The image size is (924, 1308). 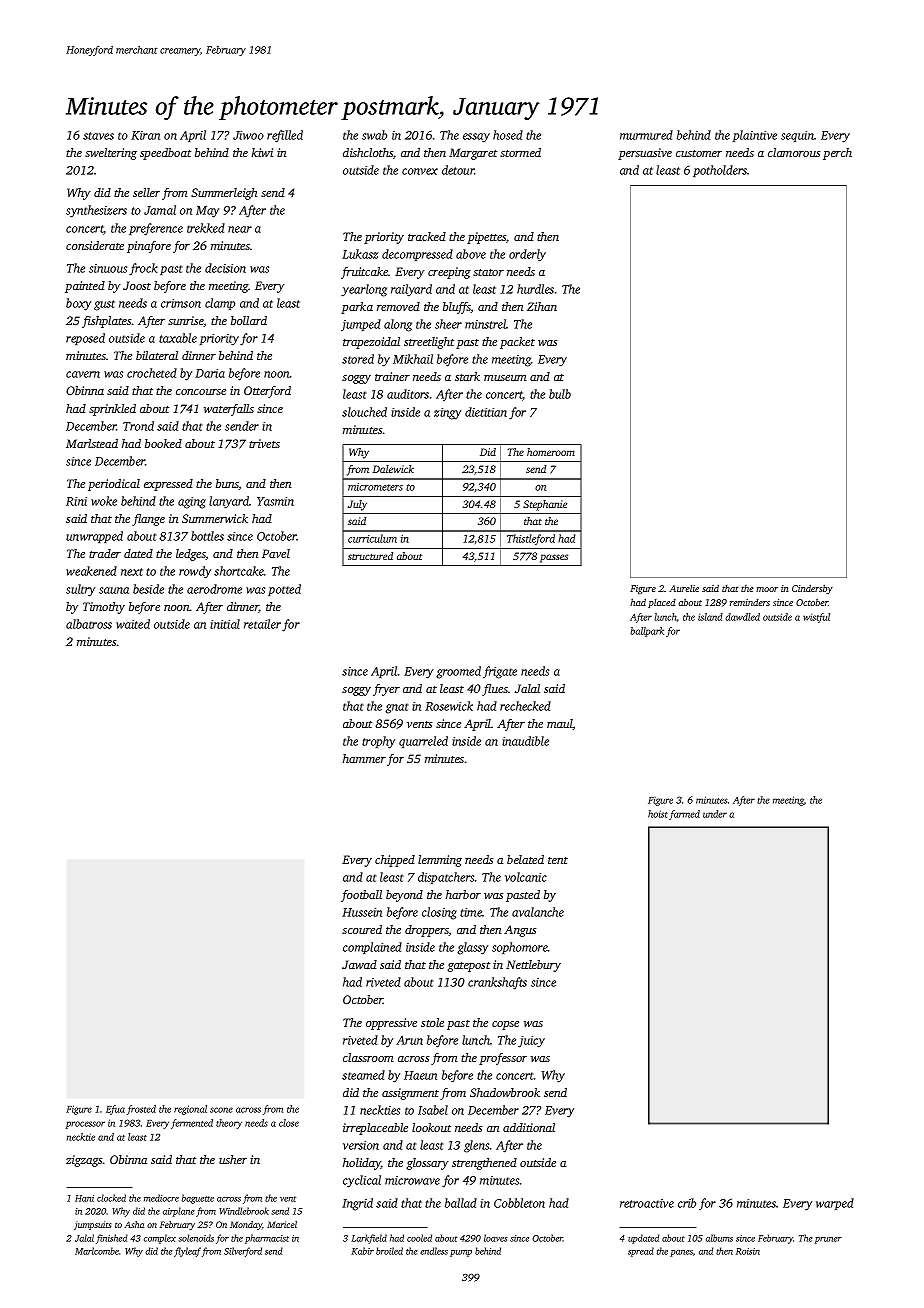 I want to click on under, so click(x=715, y=814).
